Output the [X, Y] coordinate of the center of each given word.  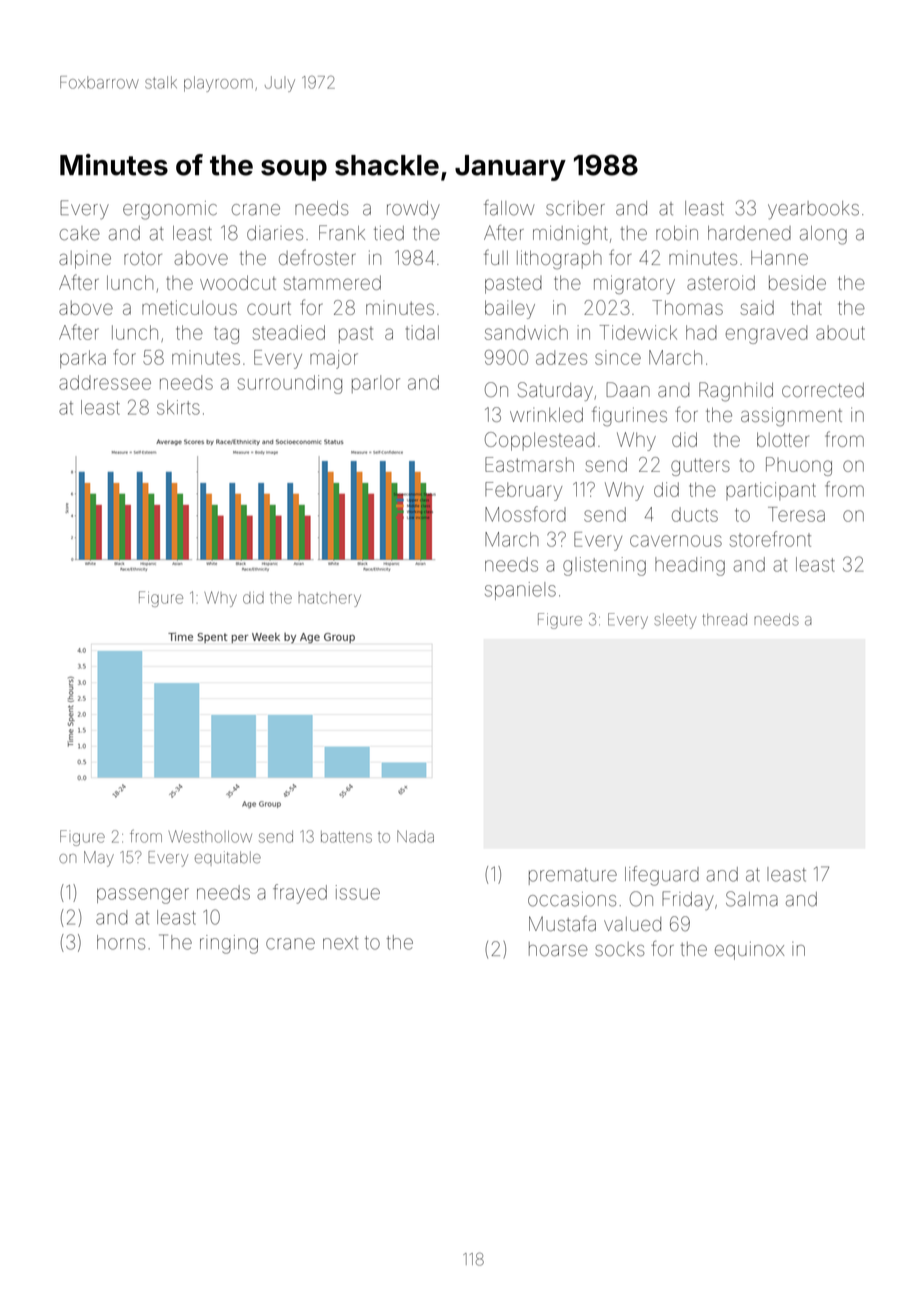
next [340, 943]
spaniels [520, 591]
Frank [342, 233]
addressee [105, 382]
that [806, 307]
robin [677, 233]
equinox [749, 950]
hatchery [330, 599]
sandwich [526, 332]
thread [724, 619]
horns [121, 942]
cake [80, 233]
